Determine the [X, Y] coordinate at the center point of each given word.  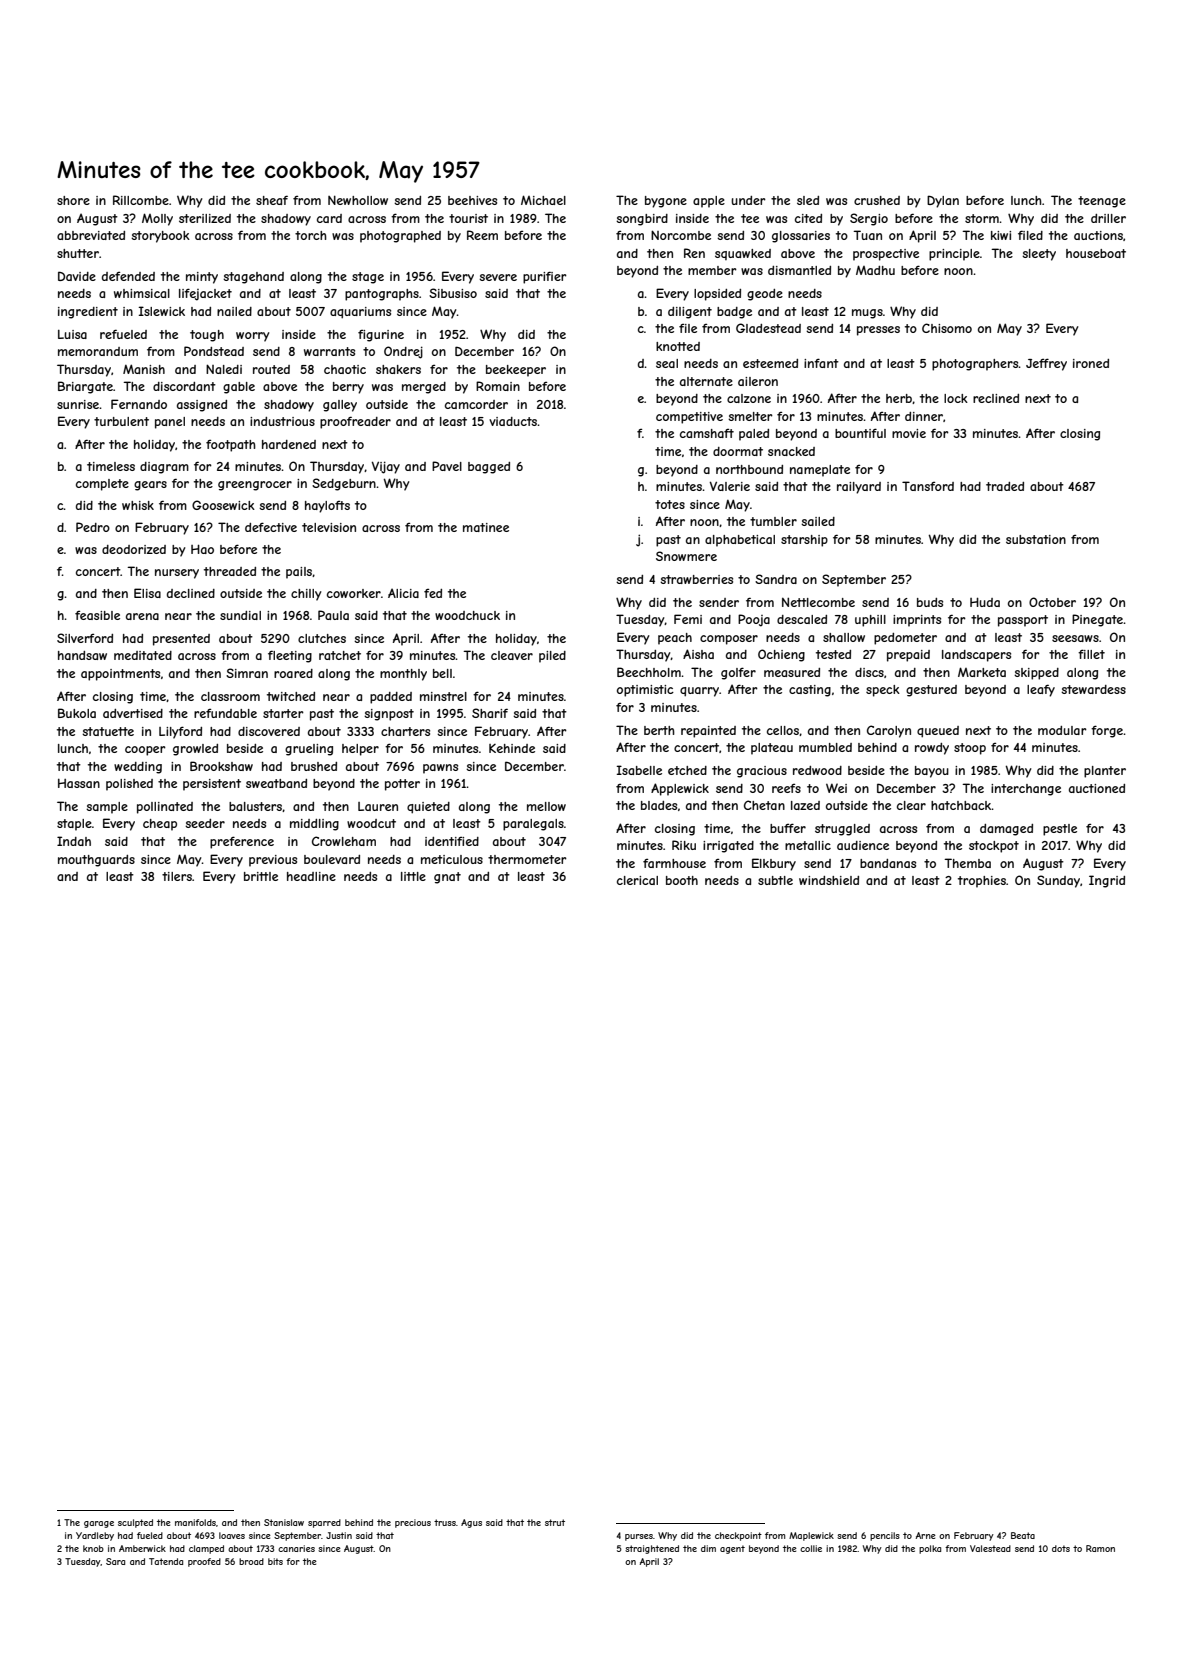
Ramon [1100, 1548]
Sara [115, 1561]
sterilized [205, 218]
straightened [652, 1549]
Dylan [943, 201]
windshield [829, 880]
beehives [472, 200]
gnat [447, 878]
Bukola [77, 713]
